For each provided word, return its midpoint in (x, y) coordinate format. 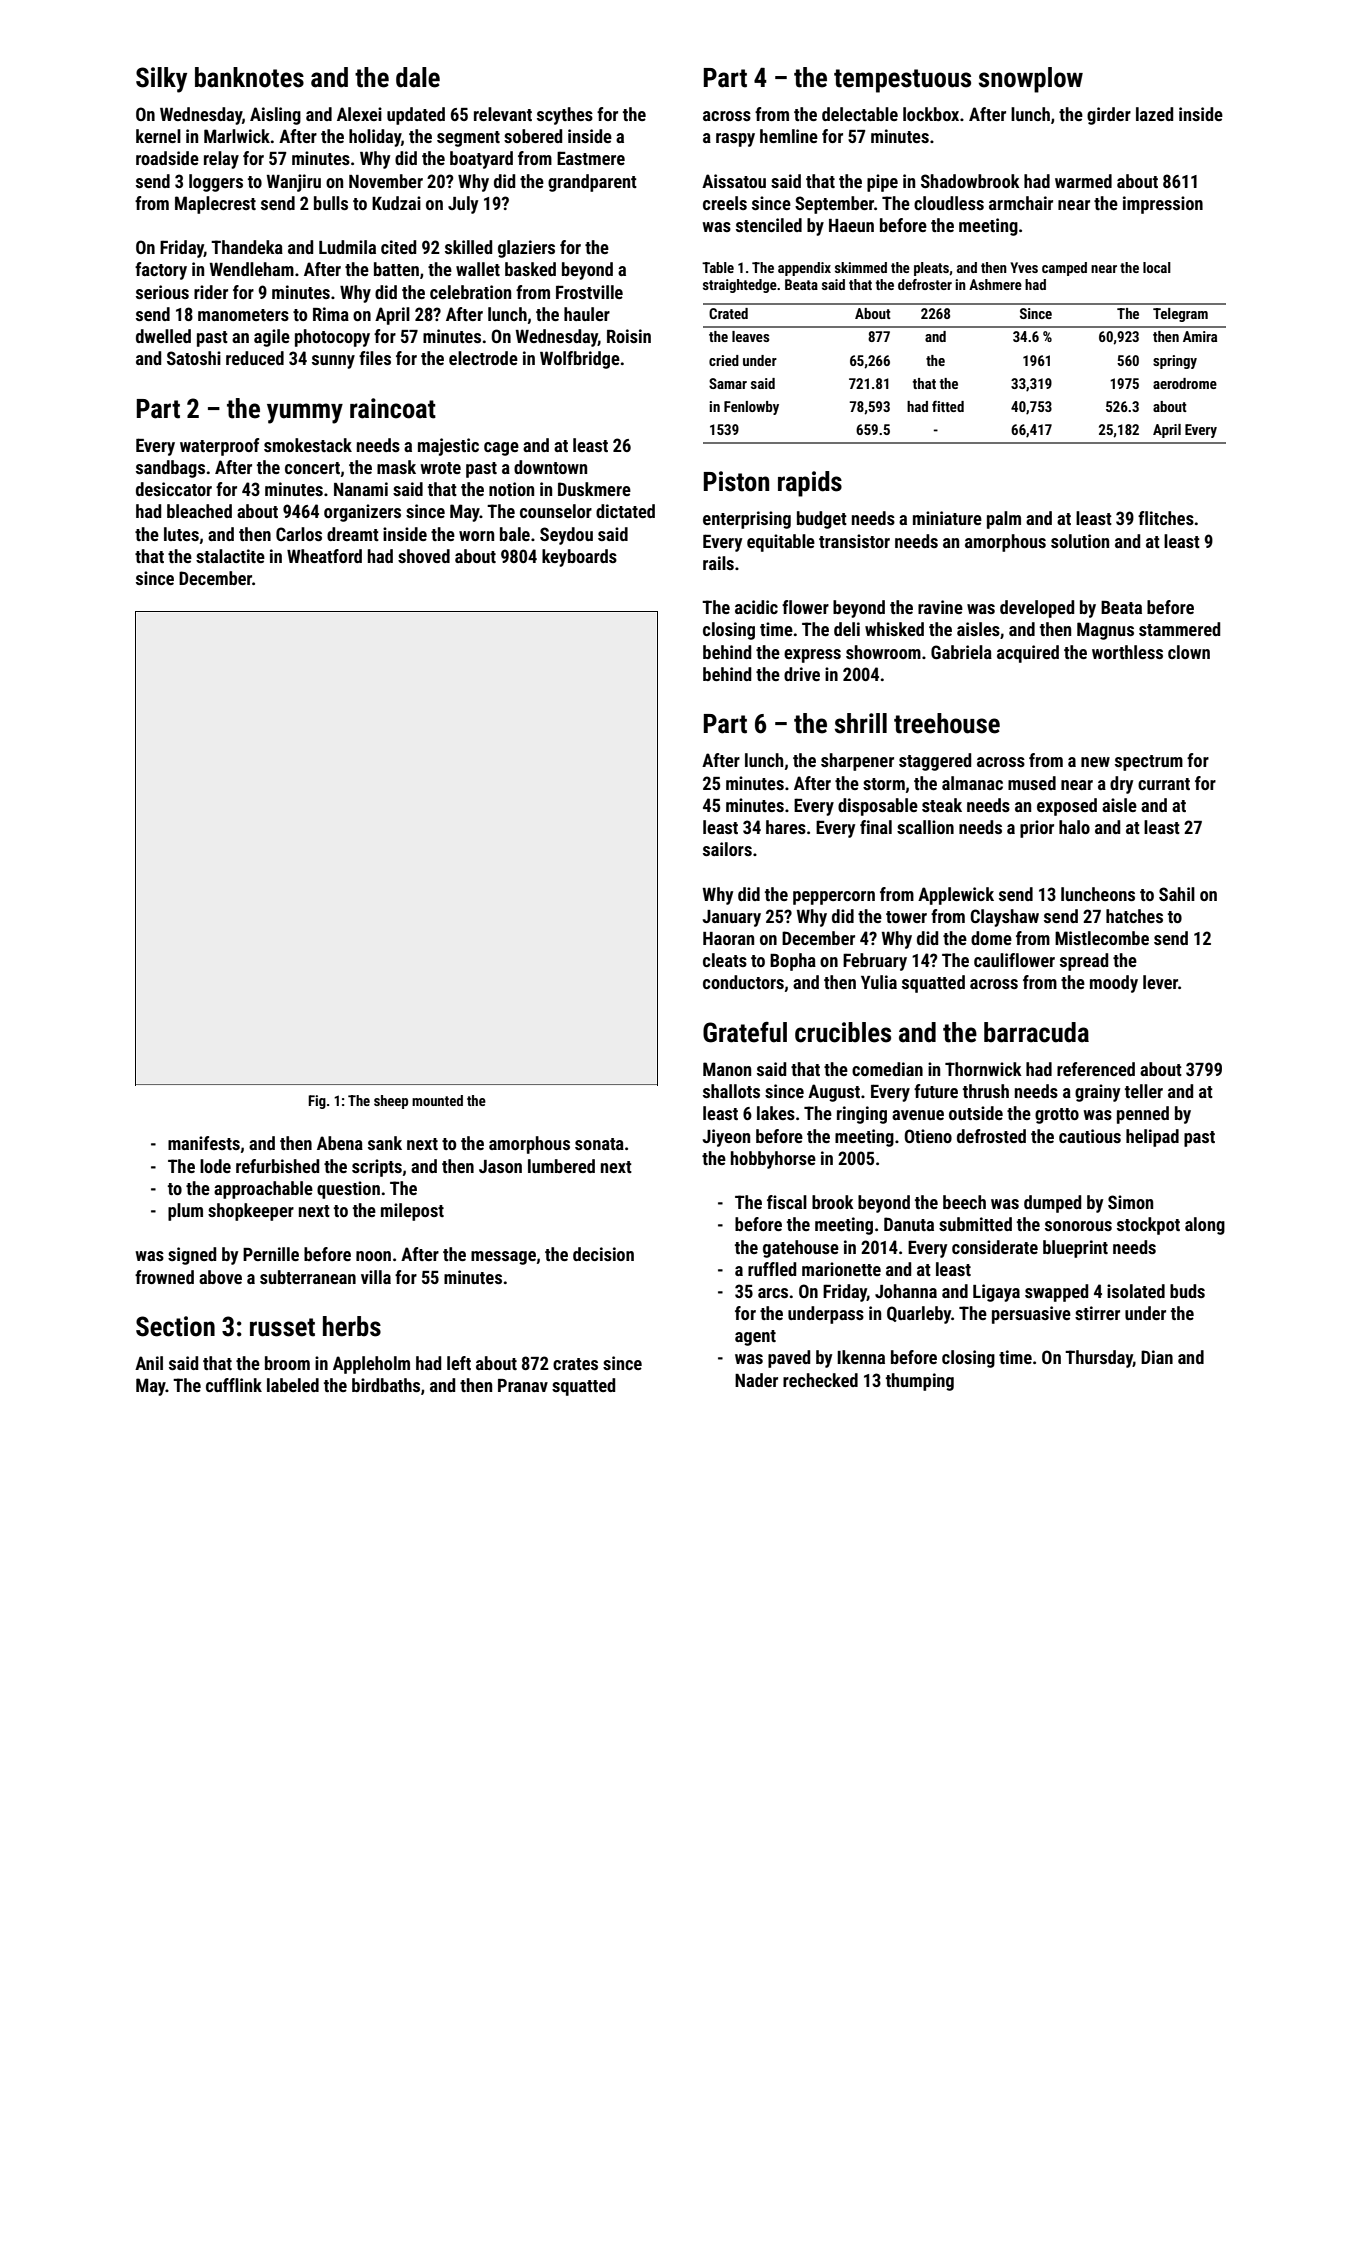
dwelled (163, 336)
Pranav (523, 1385)
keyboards (579, 558)
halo (1074, 827)
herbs (352, 1326)
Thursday (1099, 1359)
